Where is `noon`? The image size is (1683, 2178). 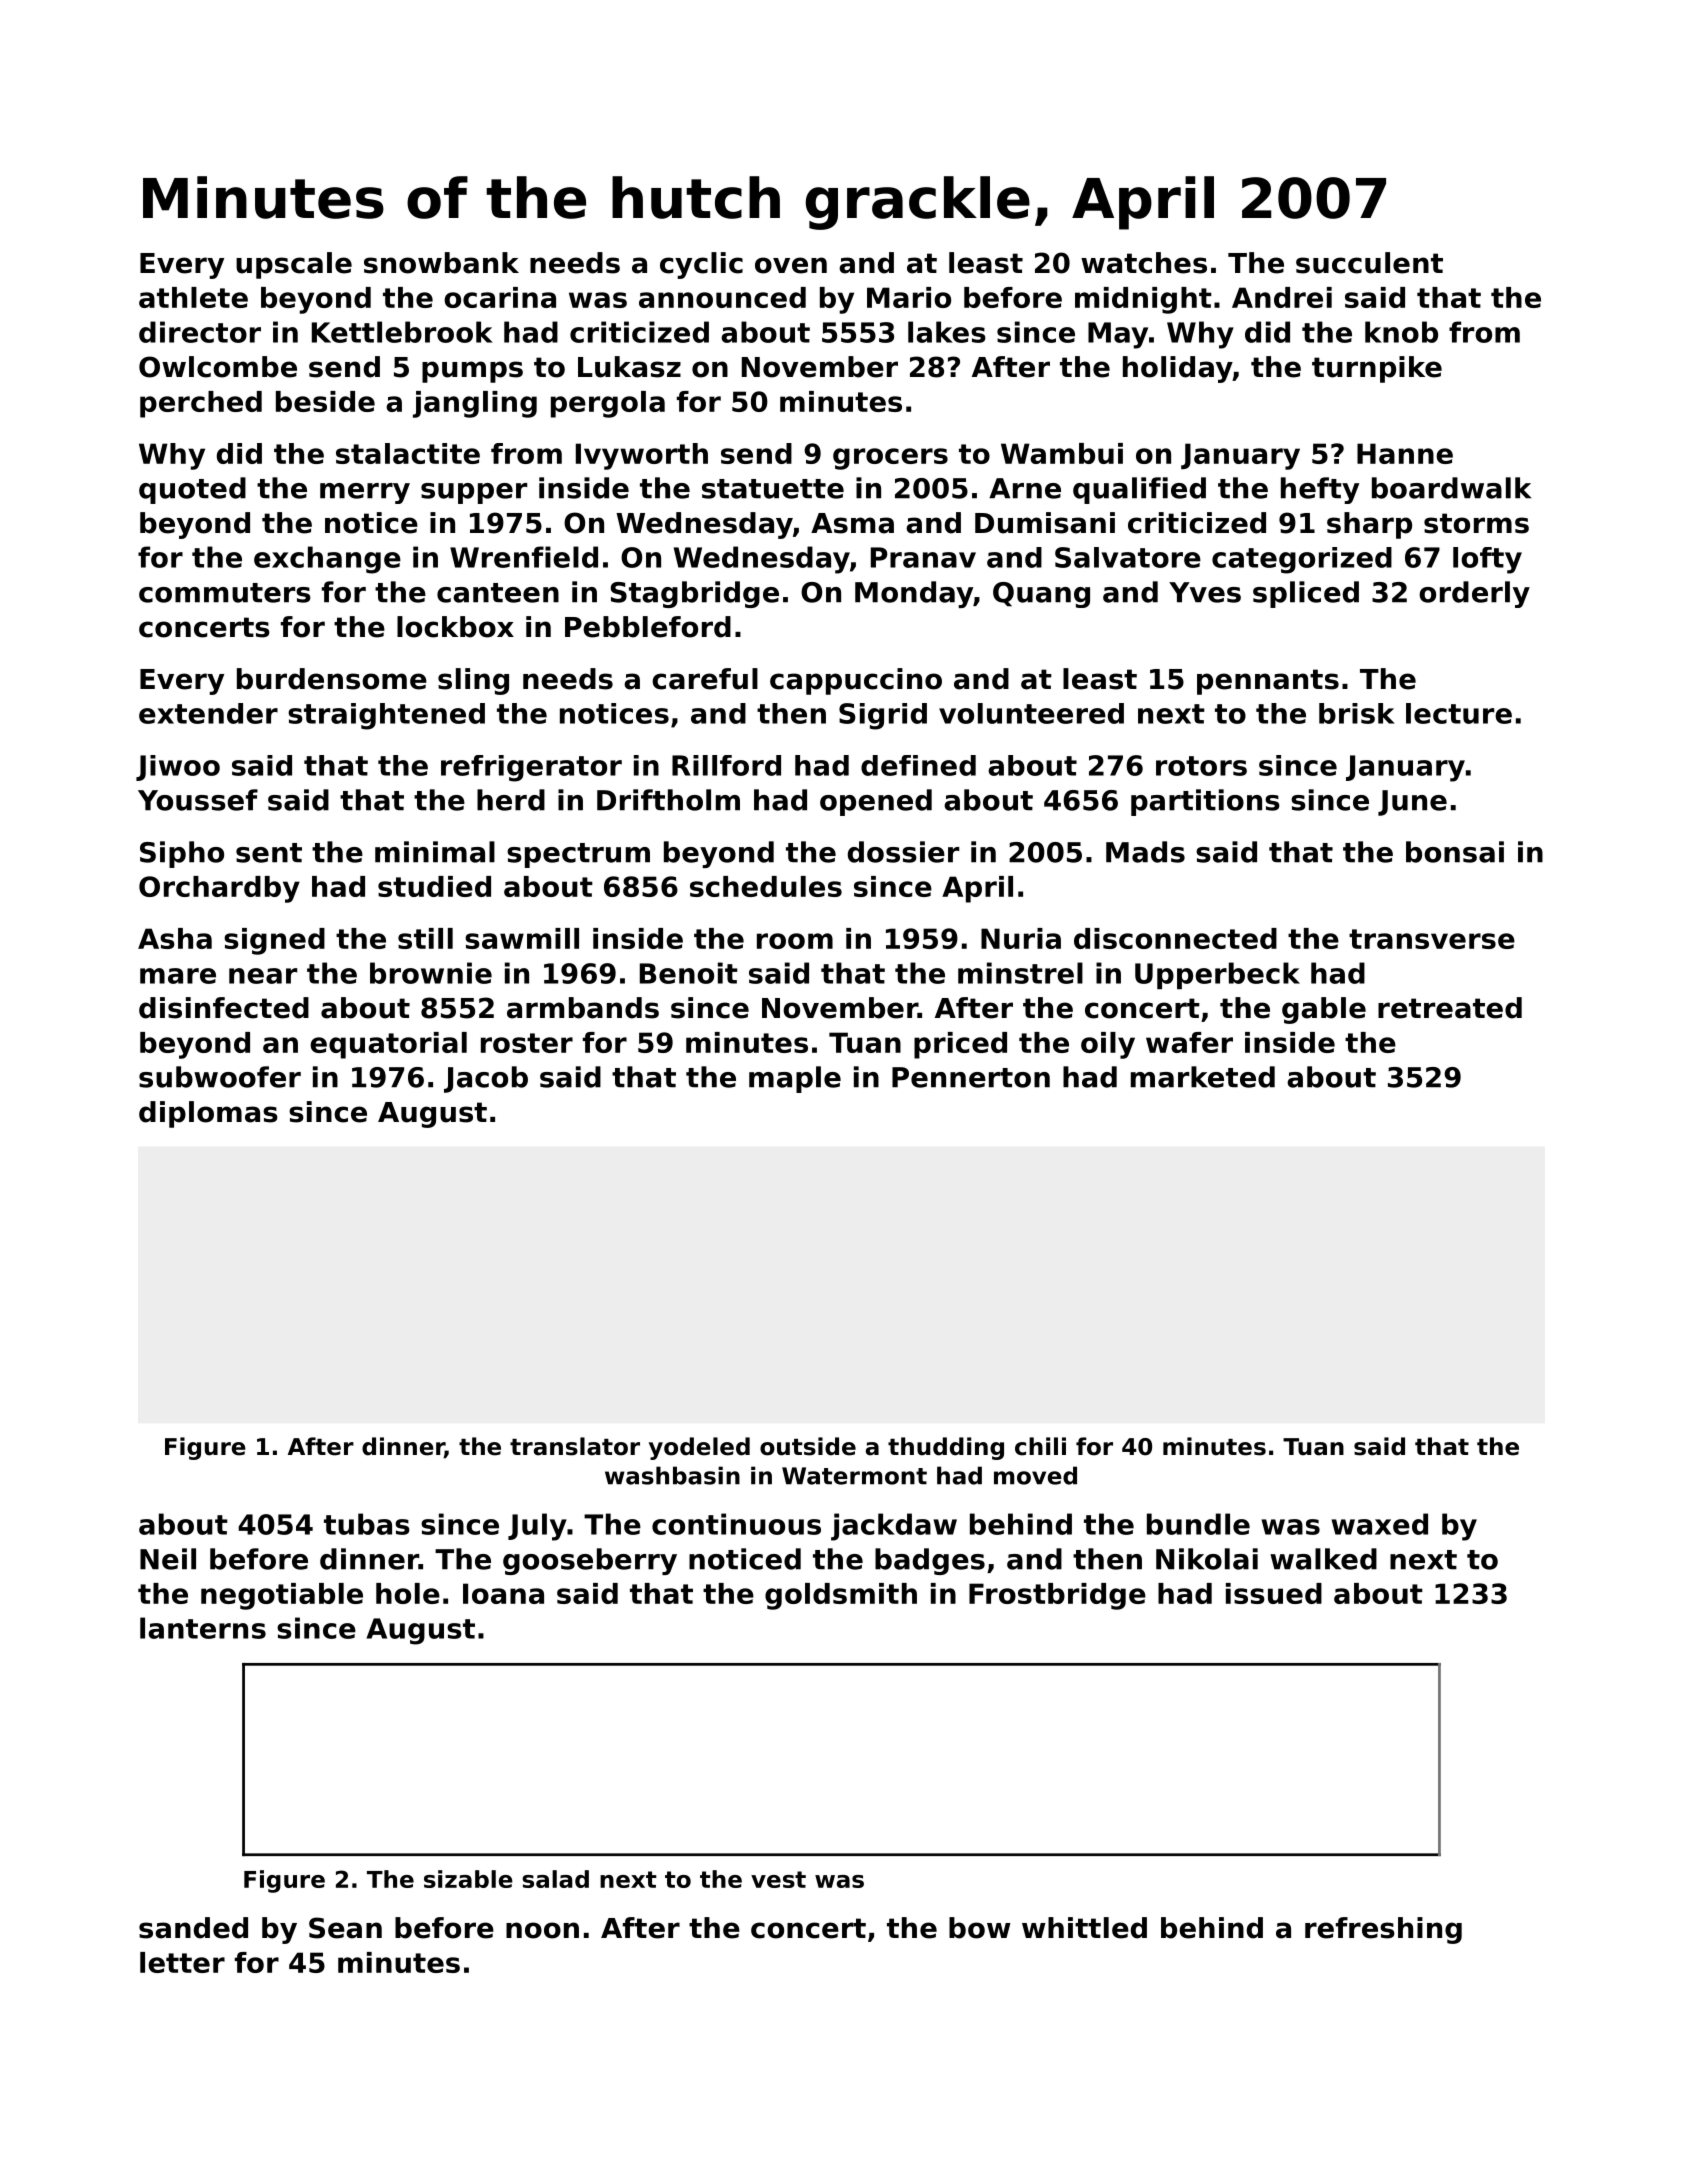 noon is located at coordinates (542, 1930).
